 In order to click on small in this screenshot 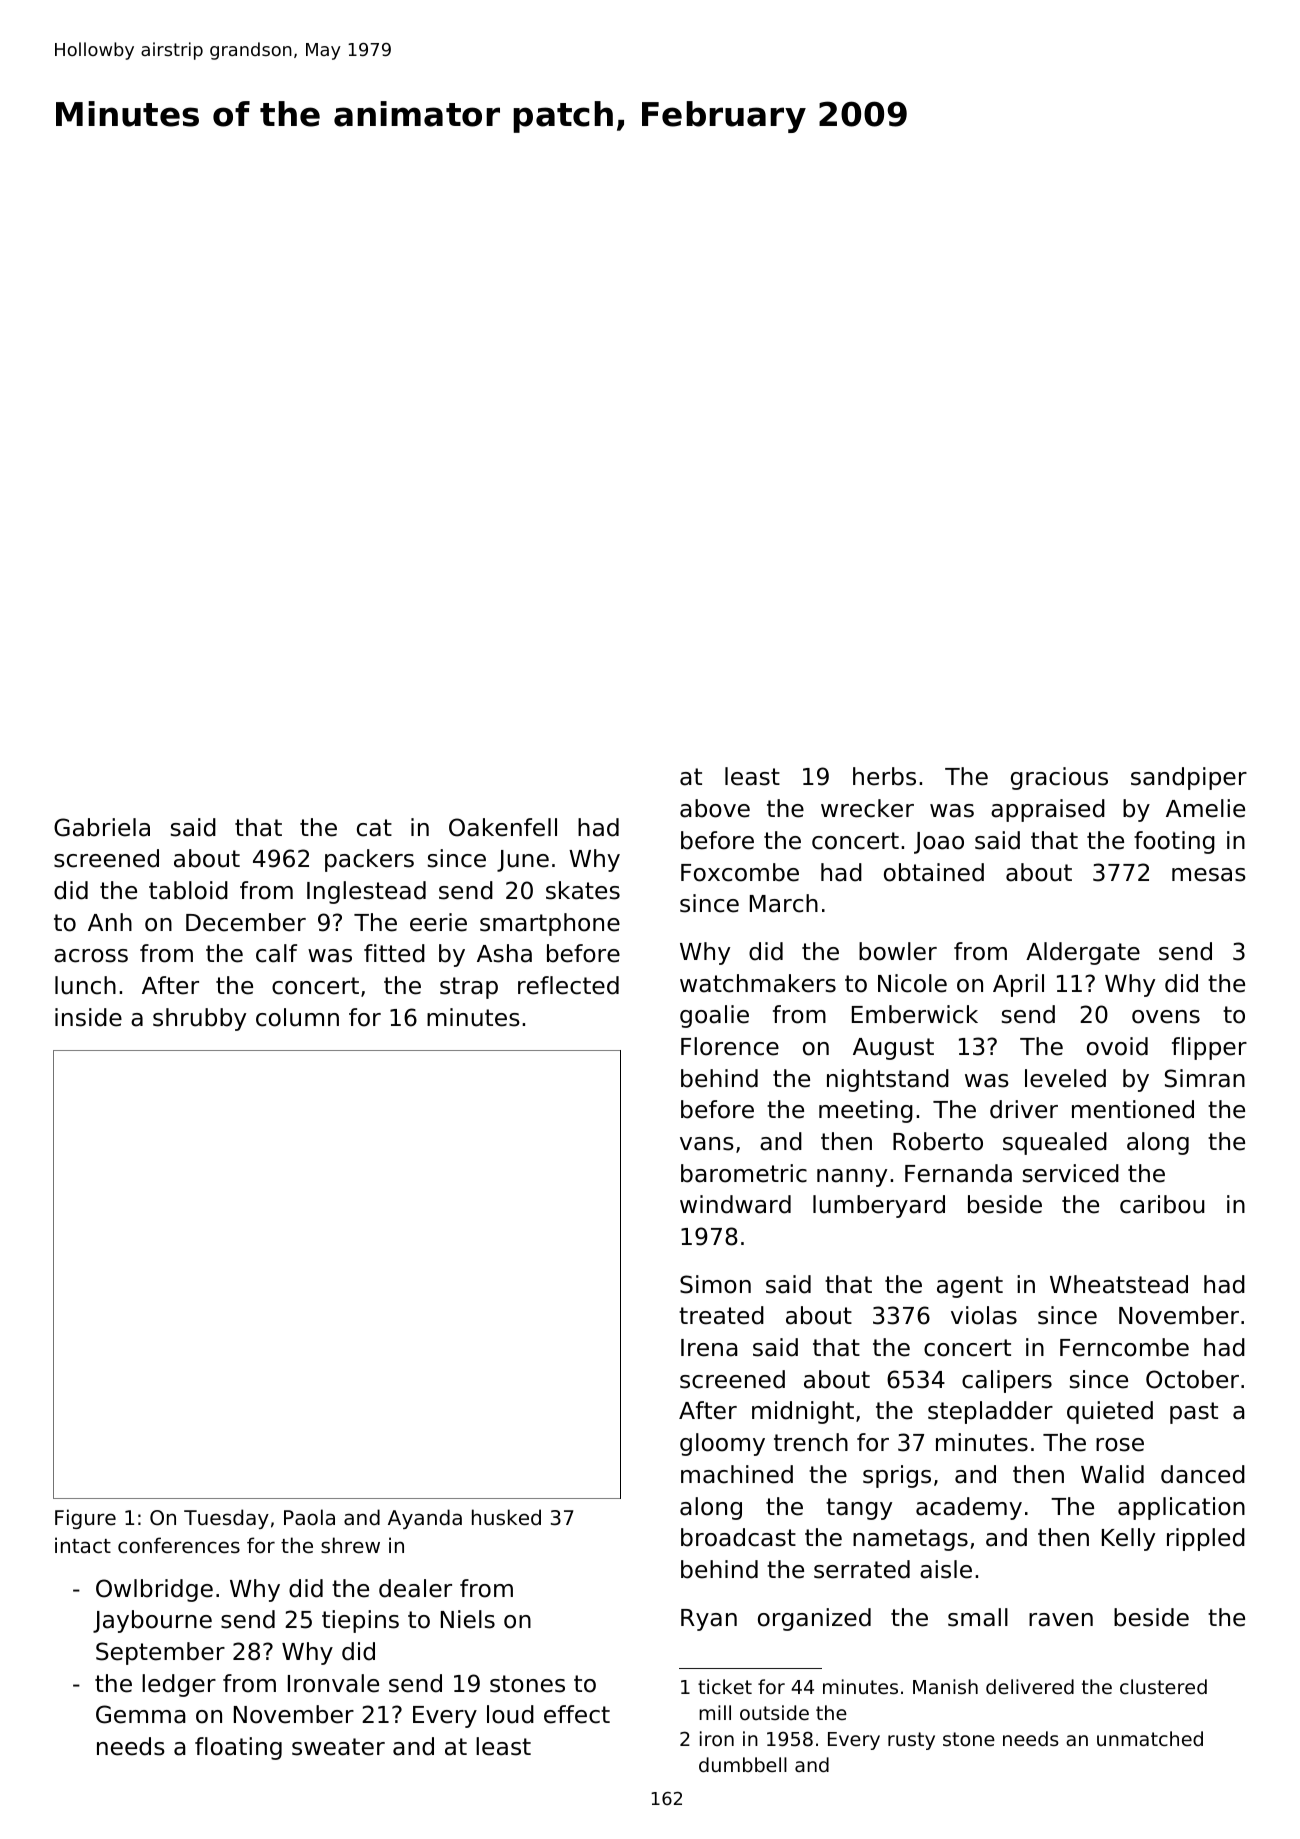, I will do `click(978, 1617)`.
